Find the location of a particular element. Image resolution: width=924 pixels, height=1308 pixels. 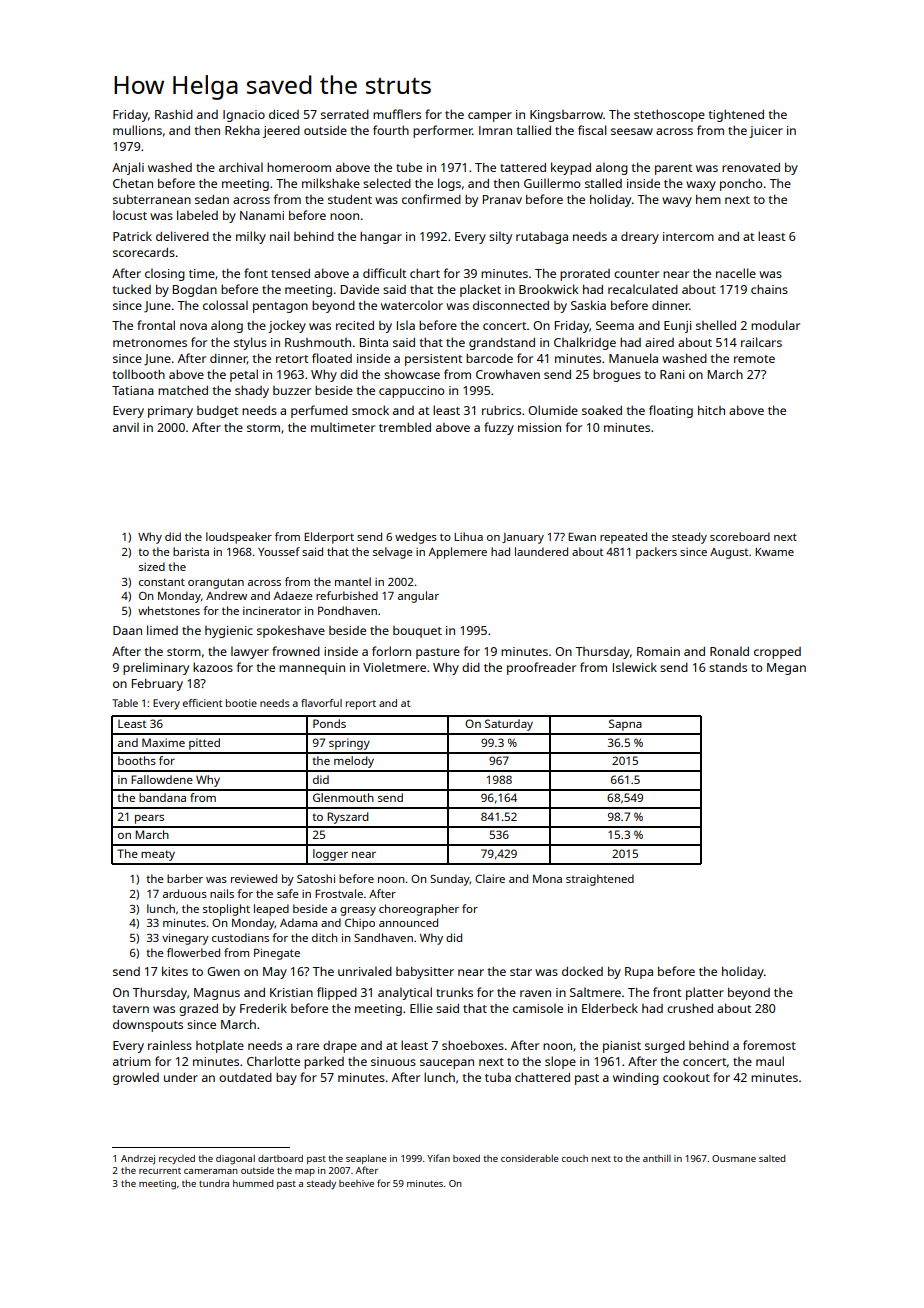

loudspeaker is located at coordinates (239, 538).
